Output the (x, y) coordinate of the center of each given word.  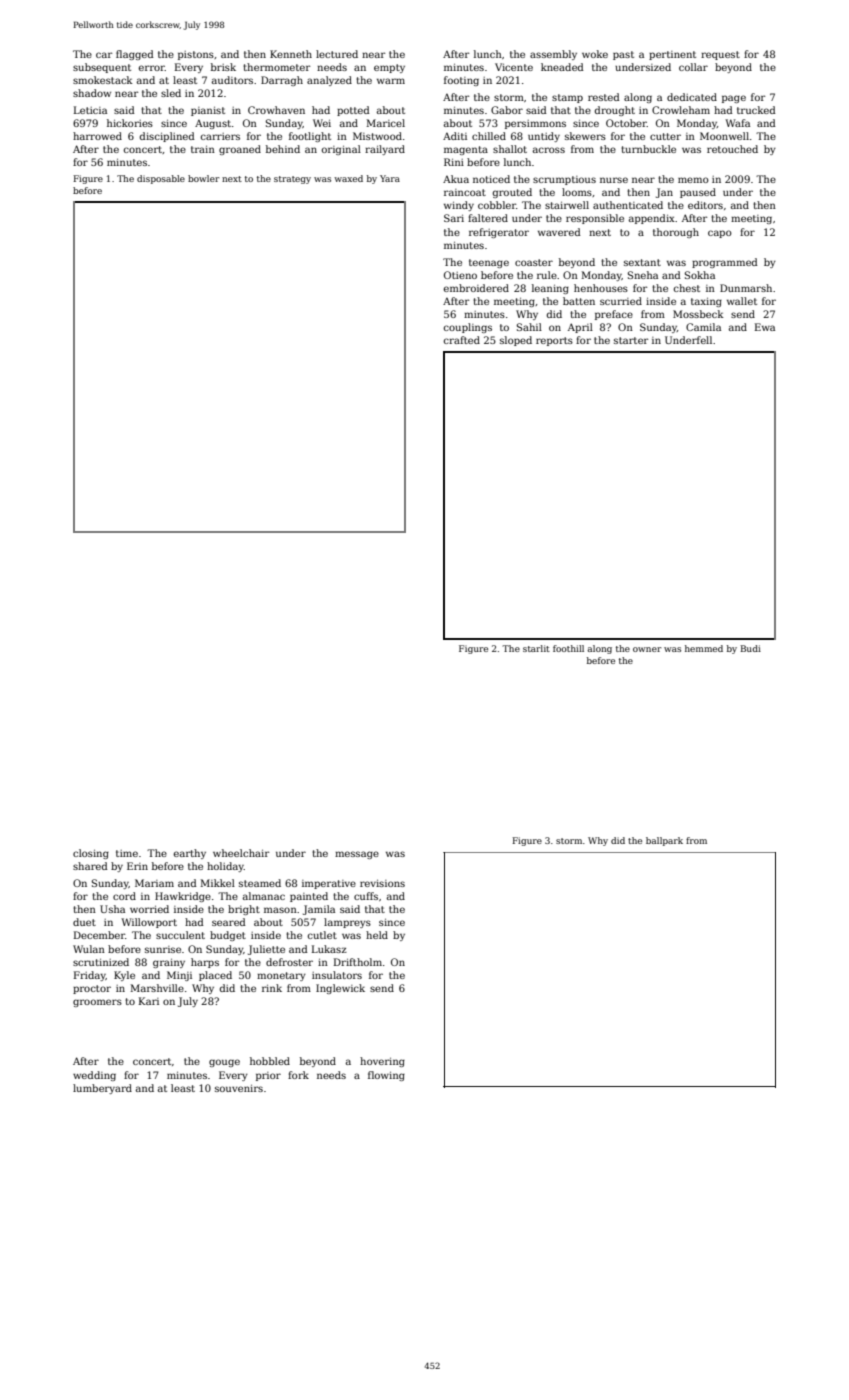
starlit (536, 648)
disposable (161, 179)
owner (647, 649)
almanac (264, 896)
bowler (203, 178)
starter (631, 340)
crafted (462, 340)
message (357, 855)
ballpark (664, 841)
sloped (516, 341)
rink (272, 988)
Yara (390, 178)
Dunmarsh (746, 288)
